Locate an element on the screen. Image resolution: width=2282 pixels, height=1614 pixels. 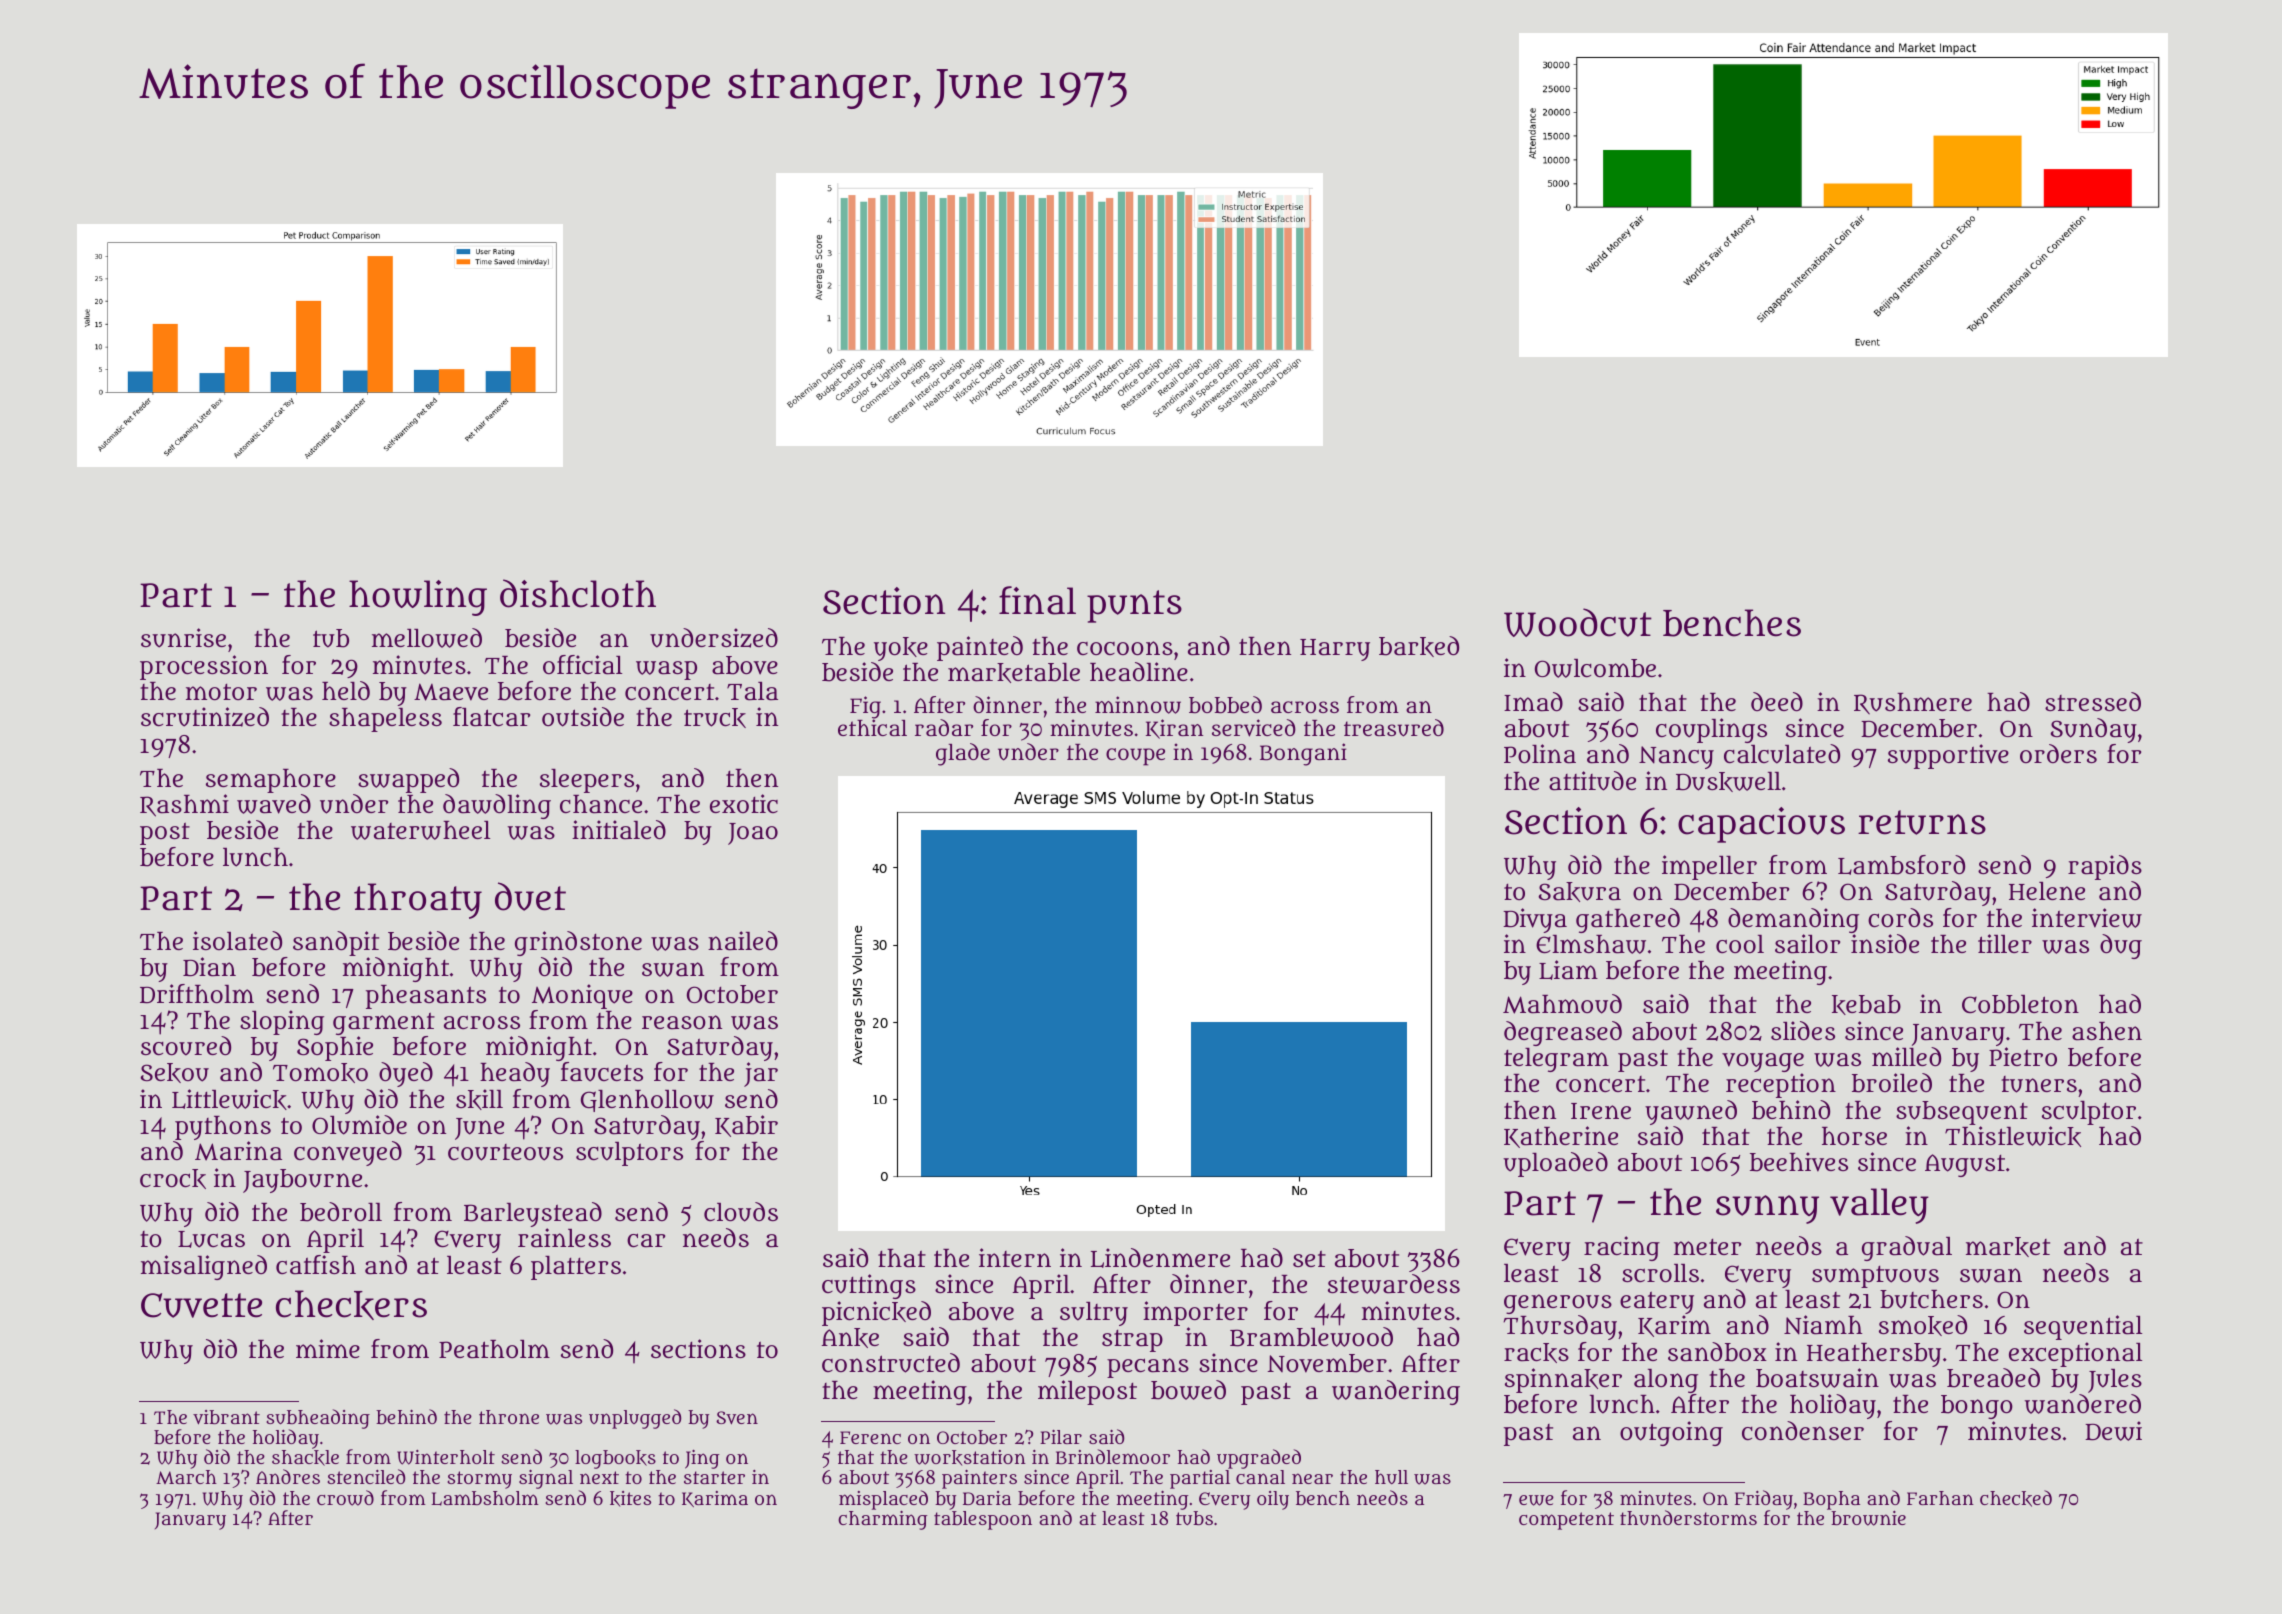
Andres is located at coordinates (288, 1476).
